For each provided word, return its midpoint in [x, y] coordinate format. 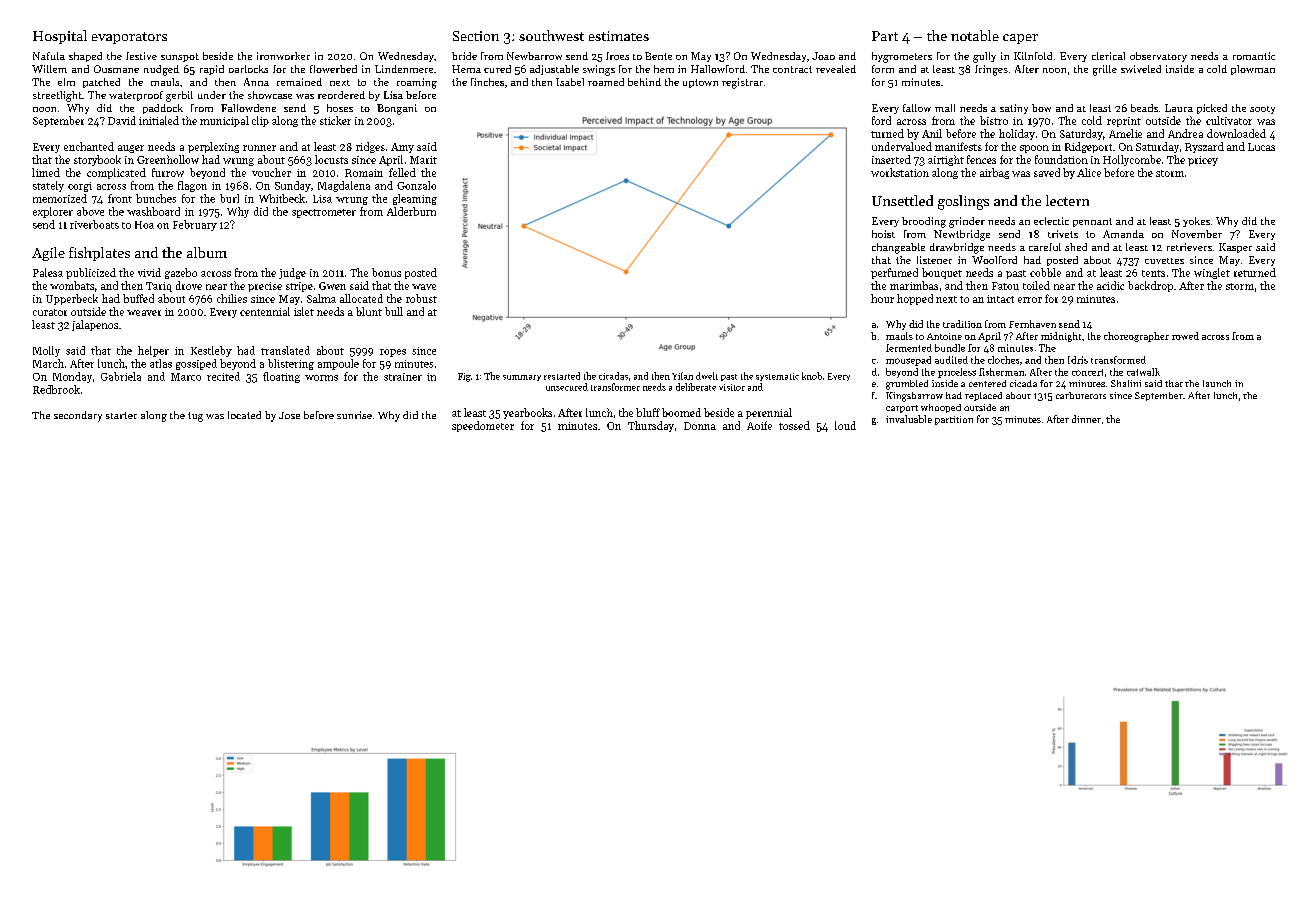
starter [121, 415]
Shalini [1126, 383]
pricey [1203, 161]
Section [476, 36]
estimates [619, 36]
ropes [393, 353]
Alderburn [411, 211]
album [207, 252]
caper [1020, 39]
